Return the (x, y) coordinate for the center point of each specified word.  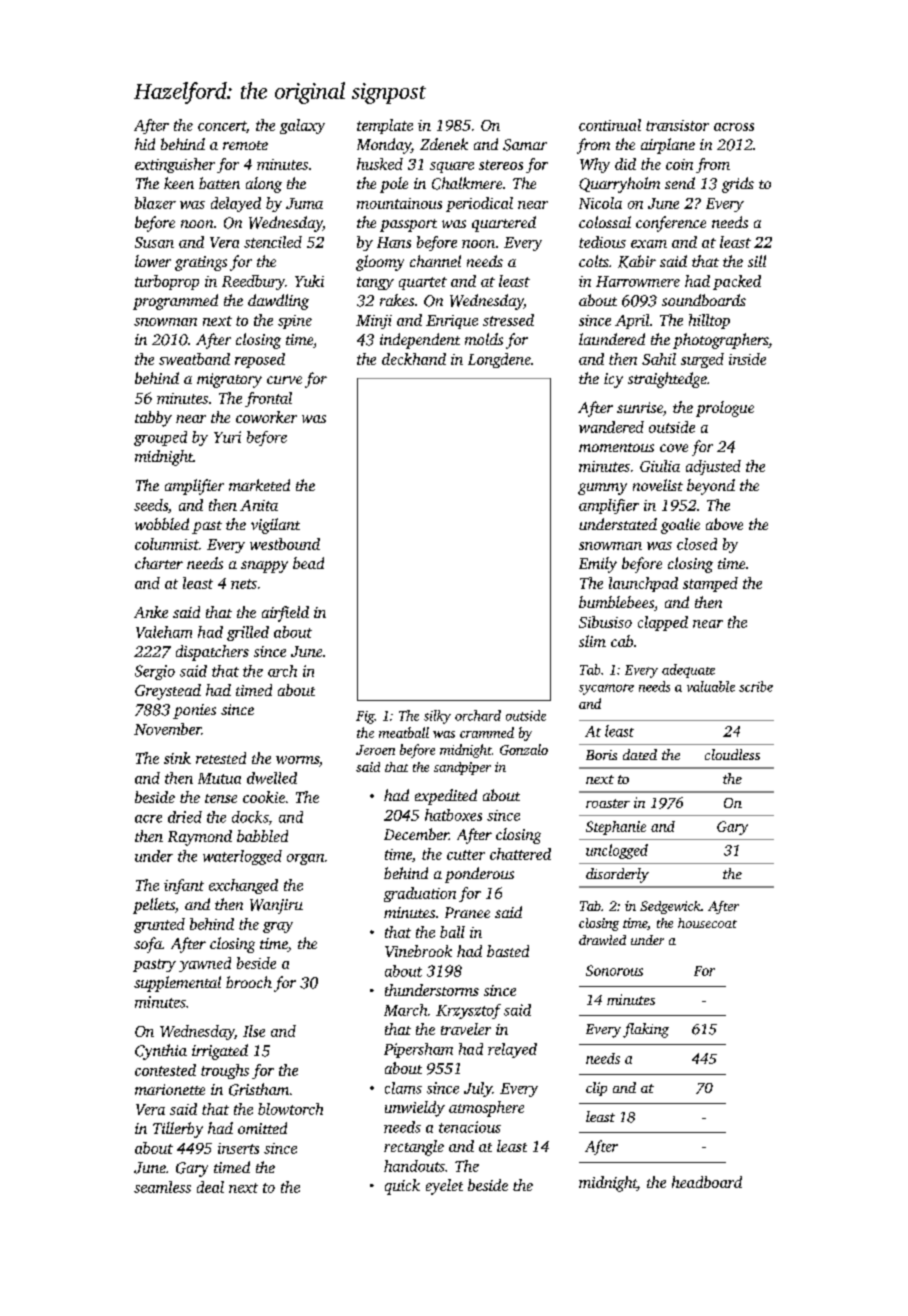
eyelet (444, 1187)
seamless (162, 1187)
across (734, 127)
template (385, 126)
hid (145, 144)
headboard (707, 1182)
